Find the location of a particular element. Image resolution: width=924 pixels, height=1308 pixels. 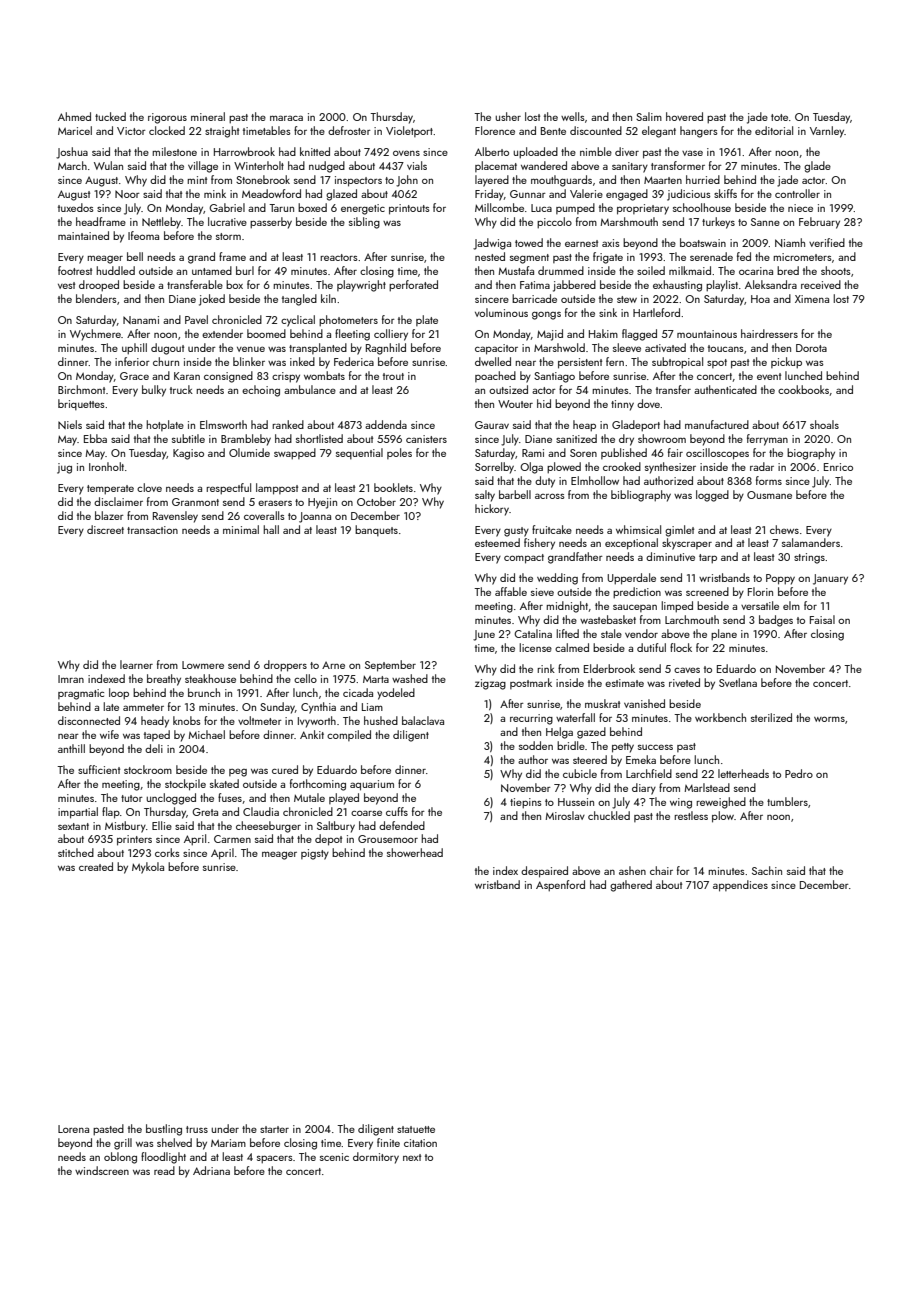

scenic is located at coordinates (334, 1157).
